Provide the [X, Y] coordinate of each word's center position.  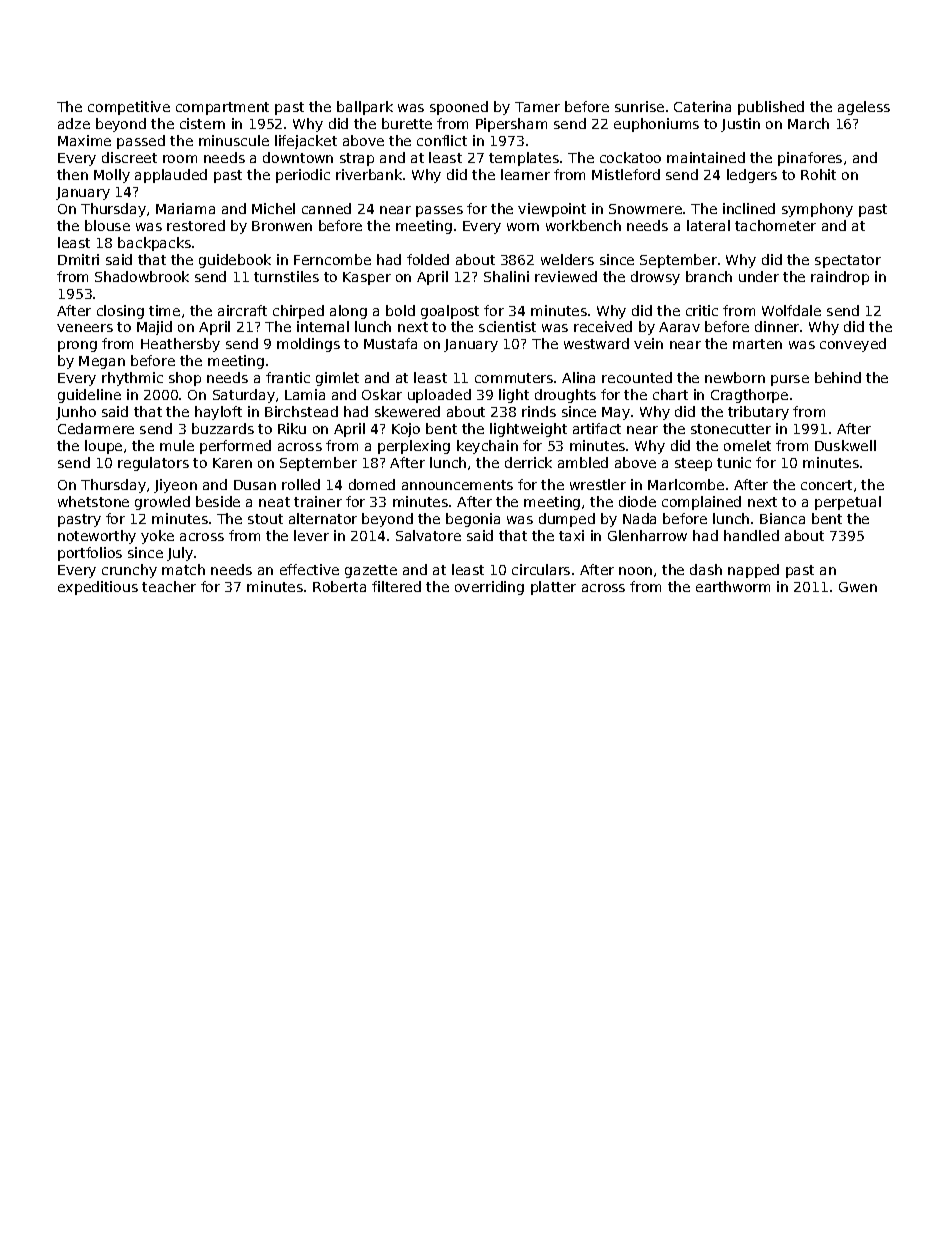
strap [357, 159]
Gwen [858, 587]
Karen [232, 463]
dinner [777, 326]
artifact [597, 428]
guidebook [235, 261]
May [616, 413]
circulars [541, 569]
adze [74, 123]
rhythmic [132, 379]
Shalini [506, 276]
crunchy [129, 571]
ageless [864, 108]
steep [693, 464]
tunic [734, 462]
